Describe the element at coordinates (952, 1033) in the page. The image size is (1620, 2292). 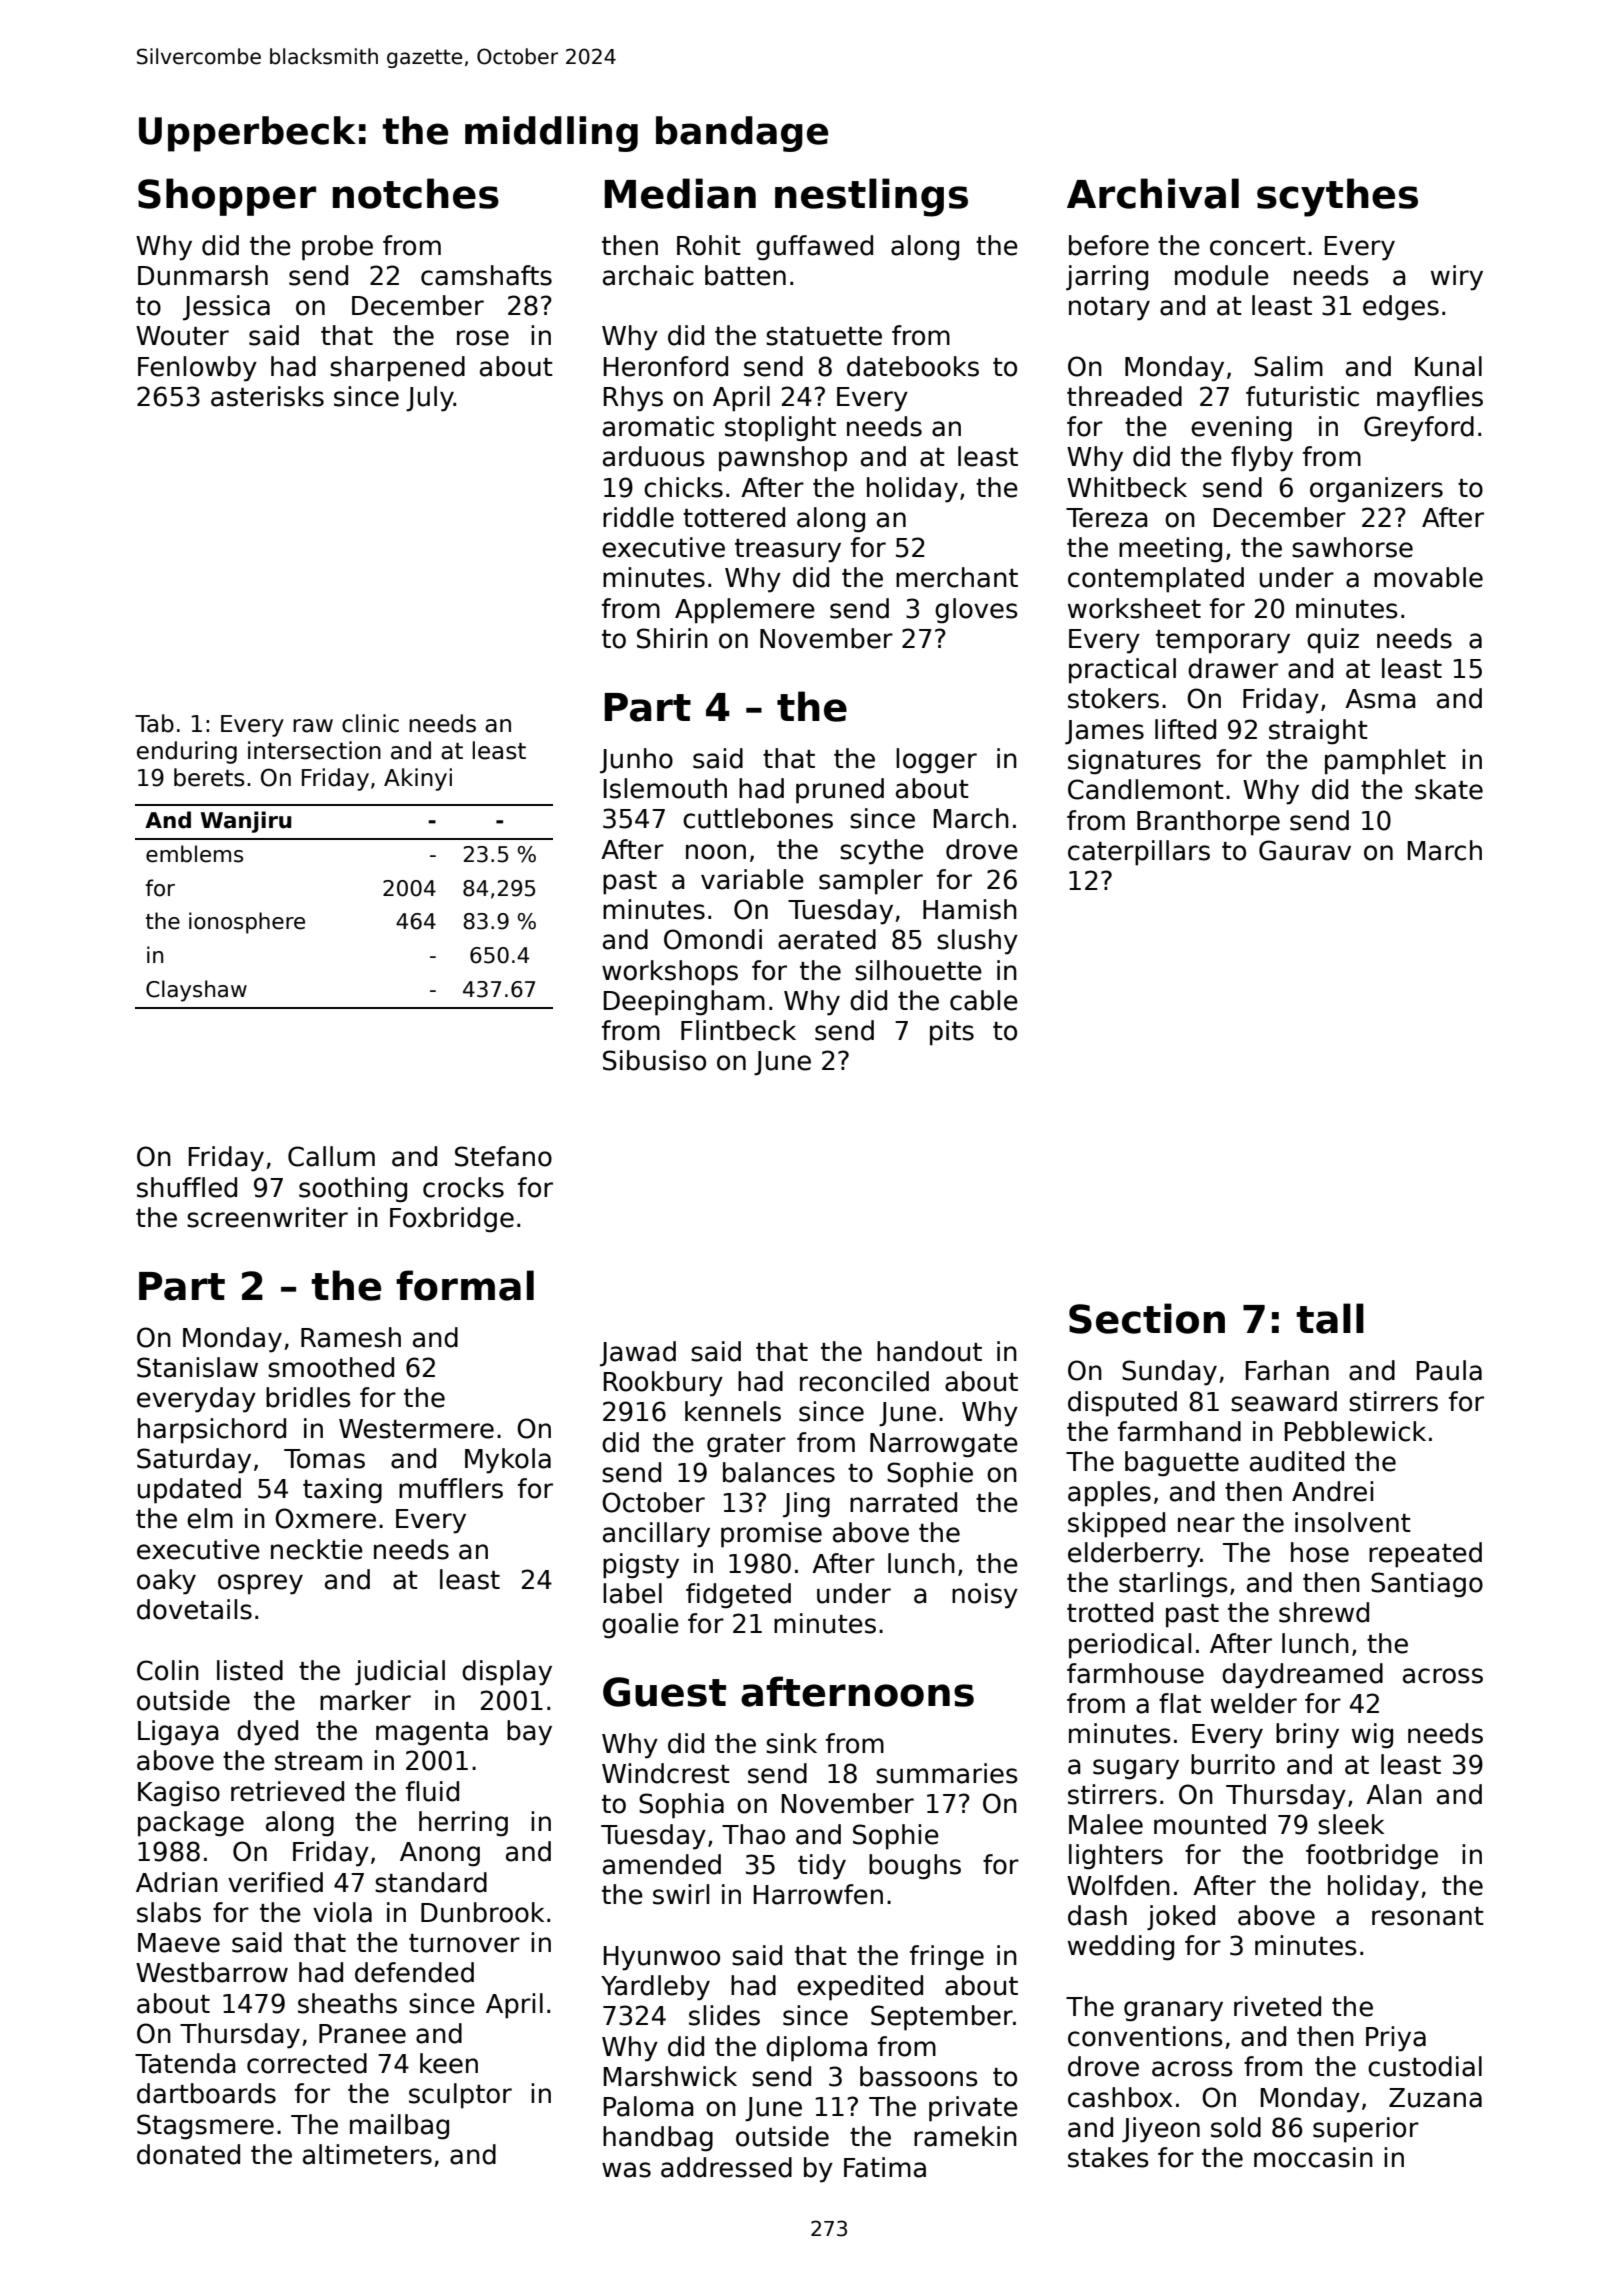
I see `pits` at that location.
